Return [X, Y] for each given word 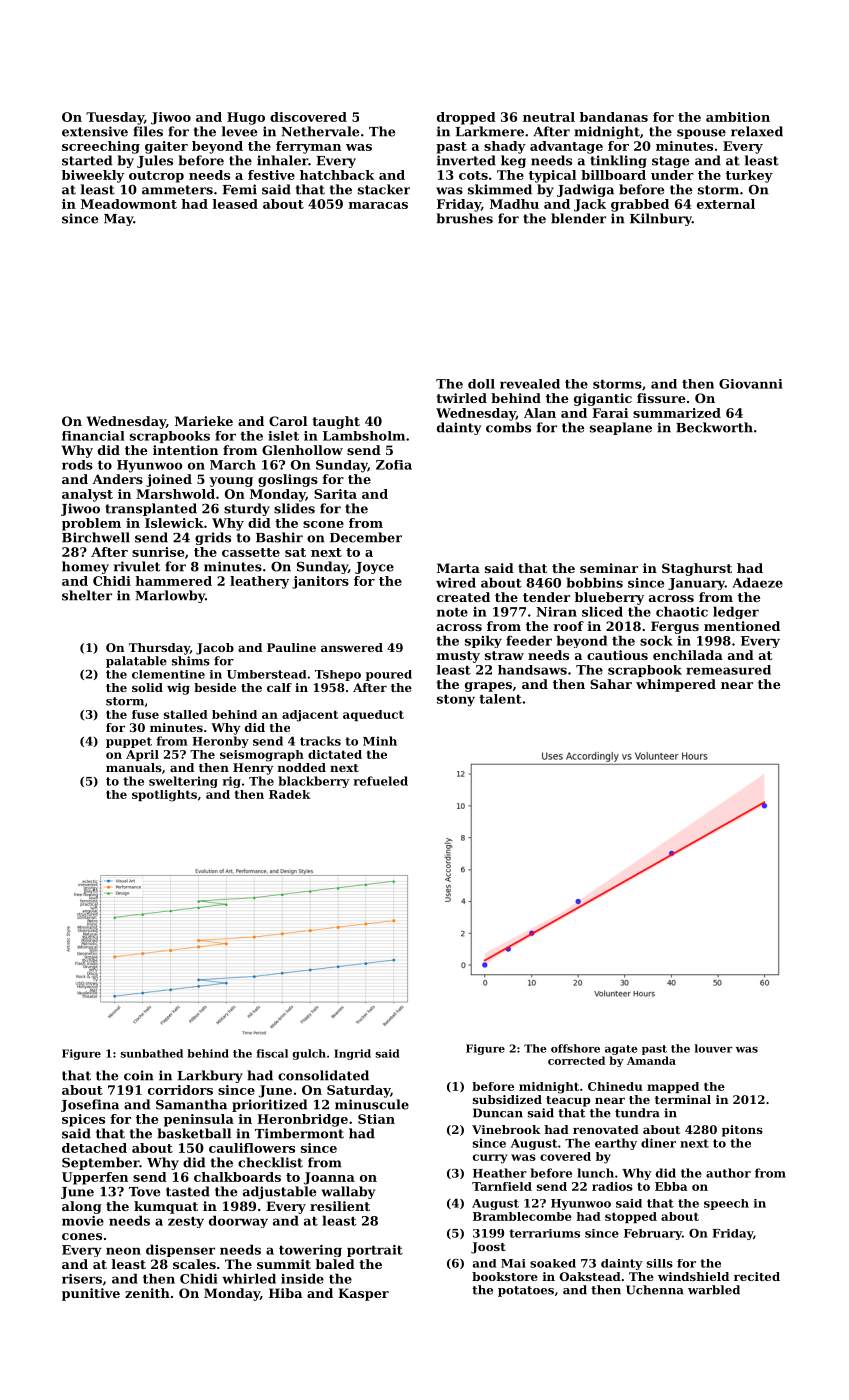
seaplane [621, 428]
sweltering [183, 782]
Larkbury [210, 1076]
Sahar [611, 684]
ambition [738, 117]
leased [235, 204]
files [148, 131]
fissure [661, 398]
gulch [309, 1054]
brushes [465, 218]
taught [336, 422]
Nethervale [320, 131]
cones [82, 1236]
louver [714, 1048]
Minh [380, 741]
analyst [87, 495]
